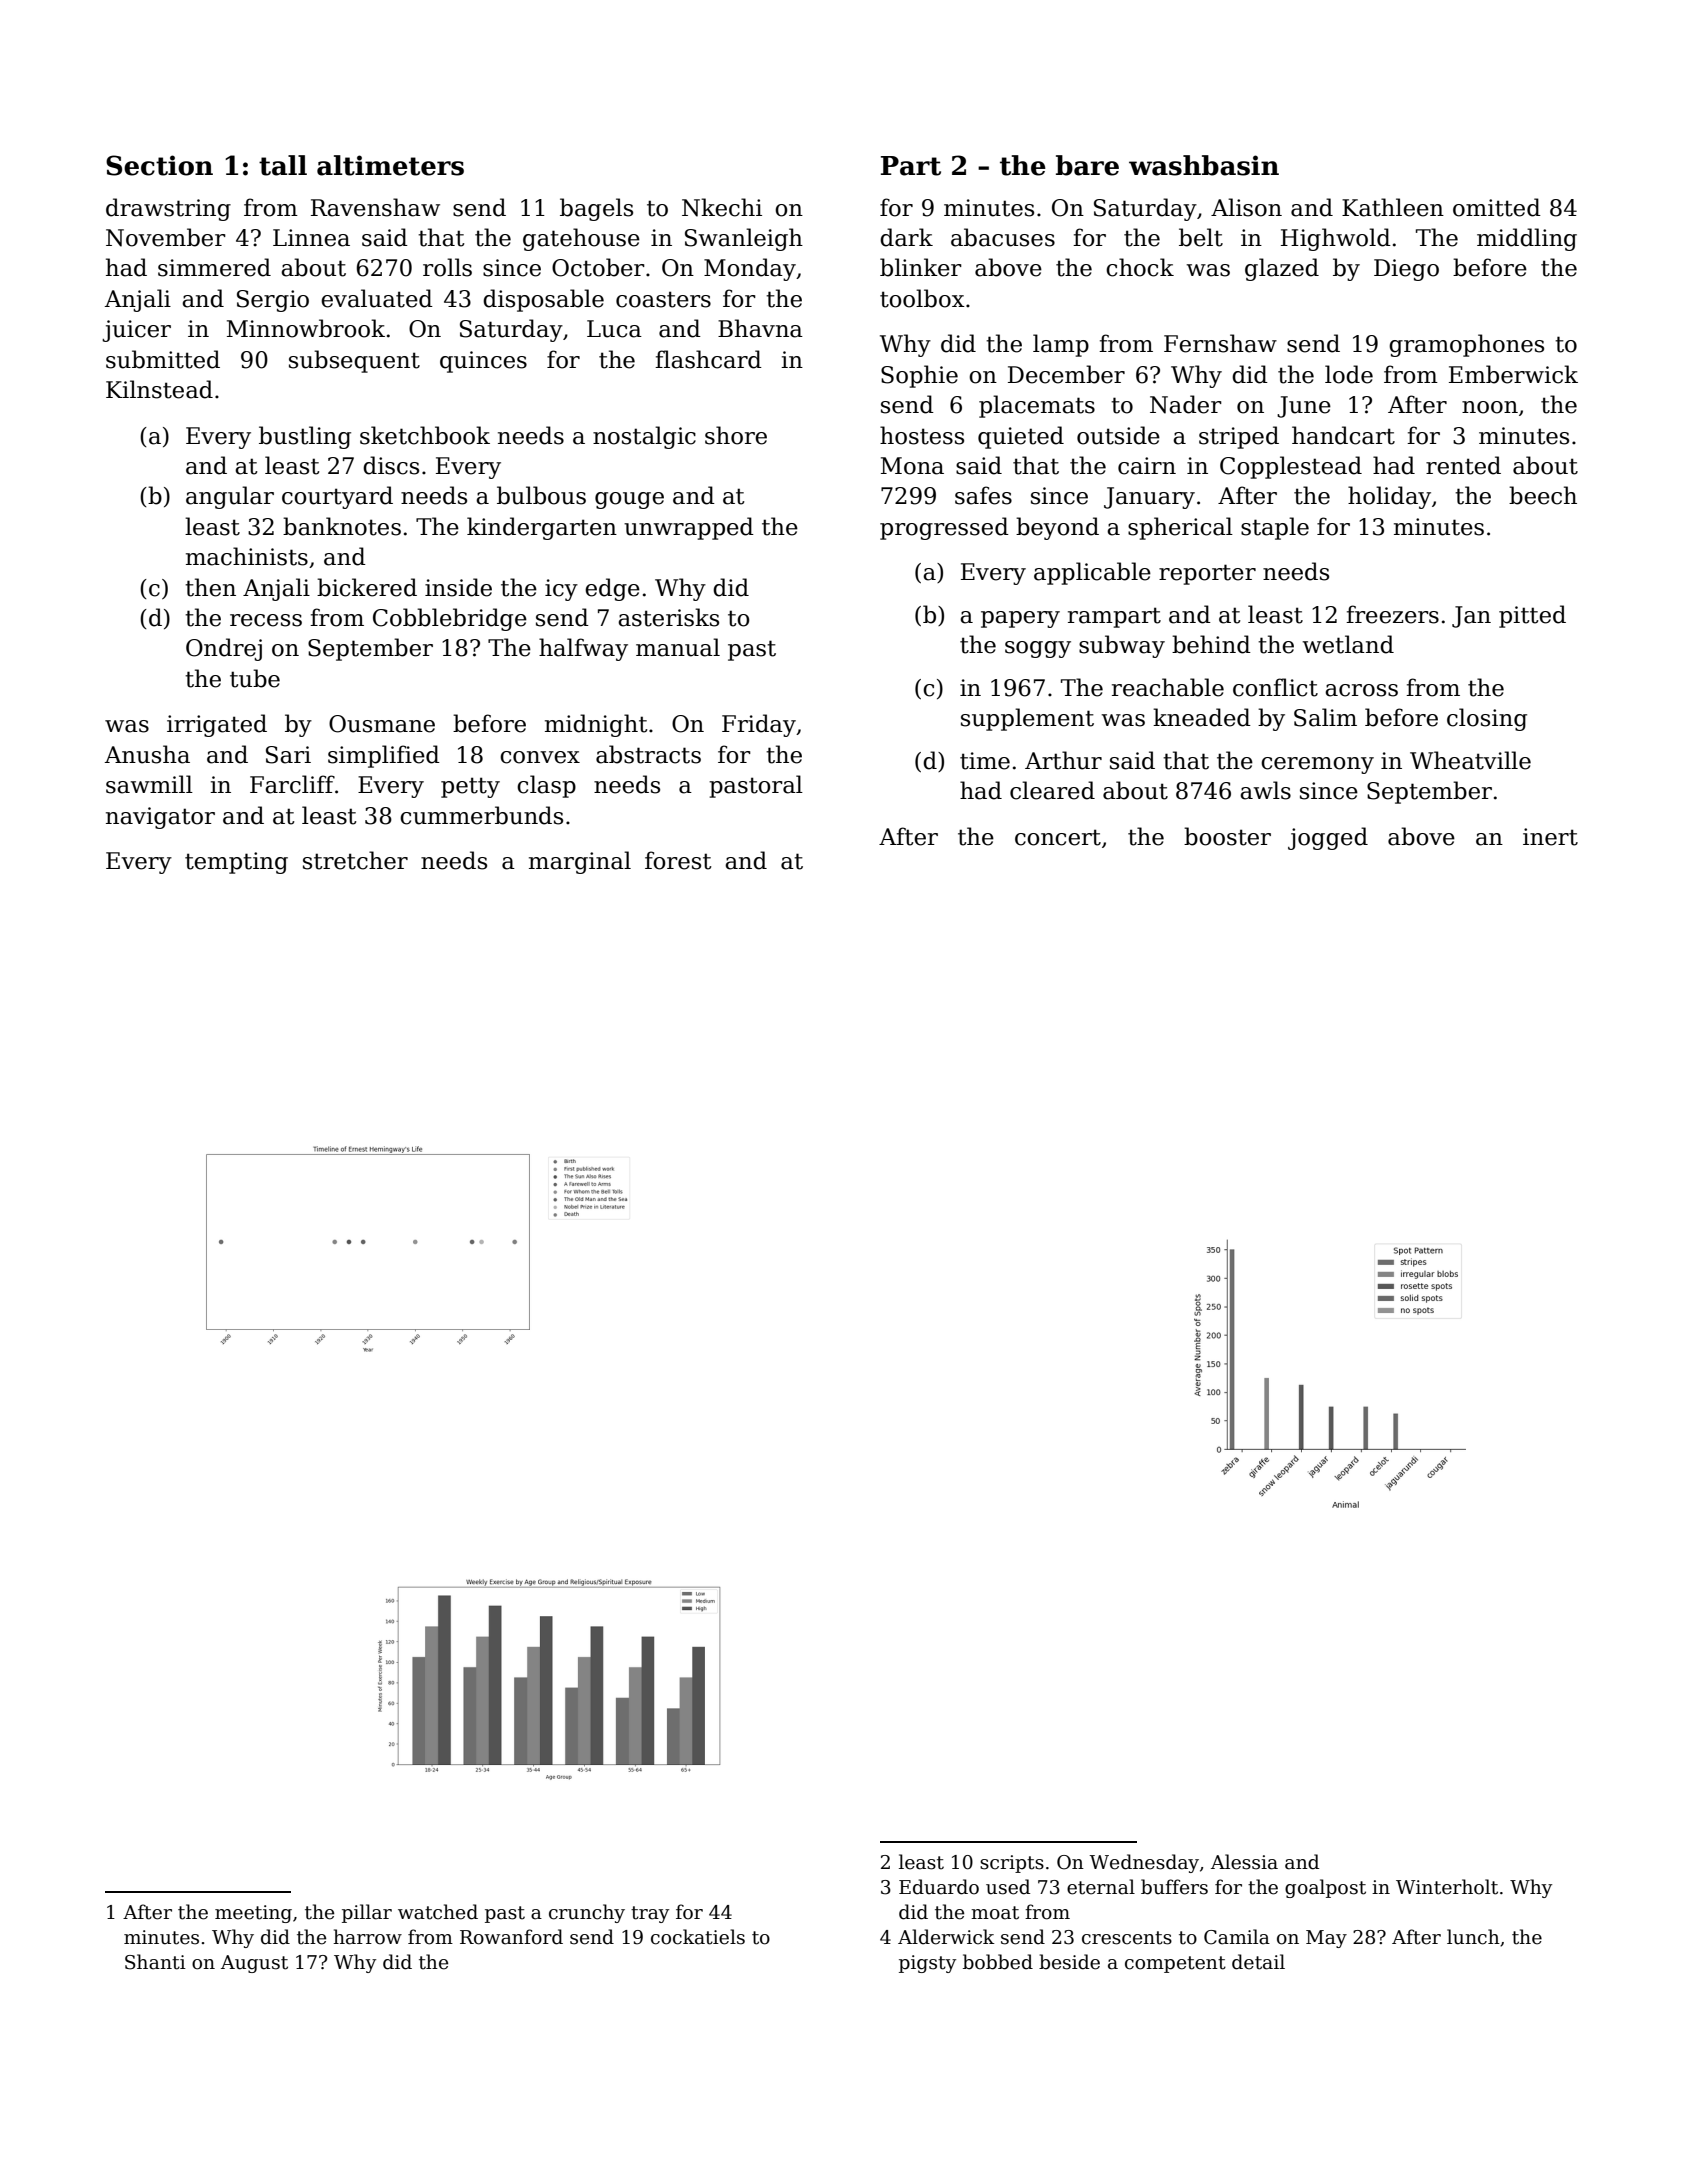 Image resolution: width=1683 pixels, height=2178 pixels. What do you see at coordinates (288, 755) in the screenshot?
I see `Sari` at bounding box center [288, 755].
